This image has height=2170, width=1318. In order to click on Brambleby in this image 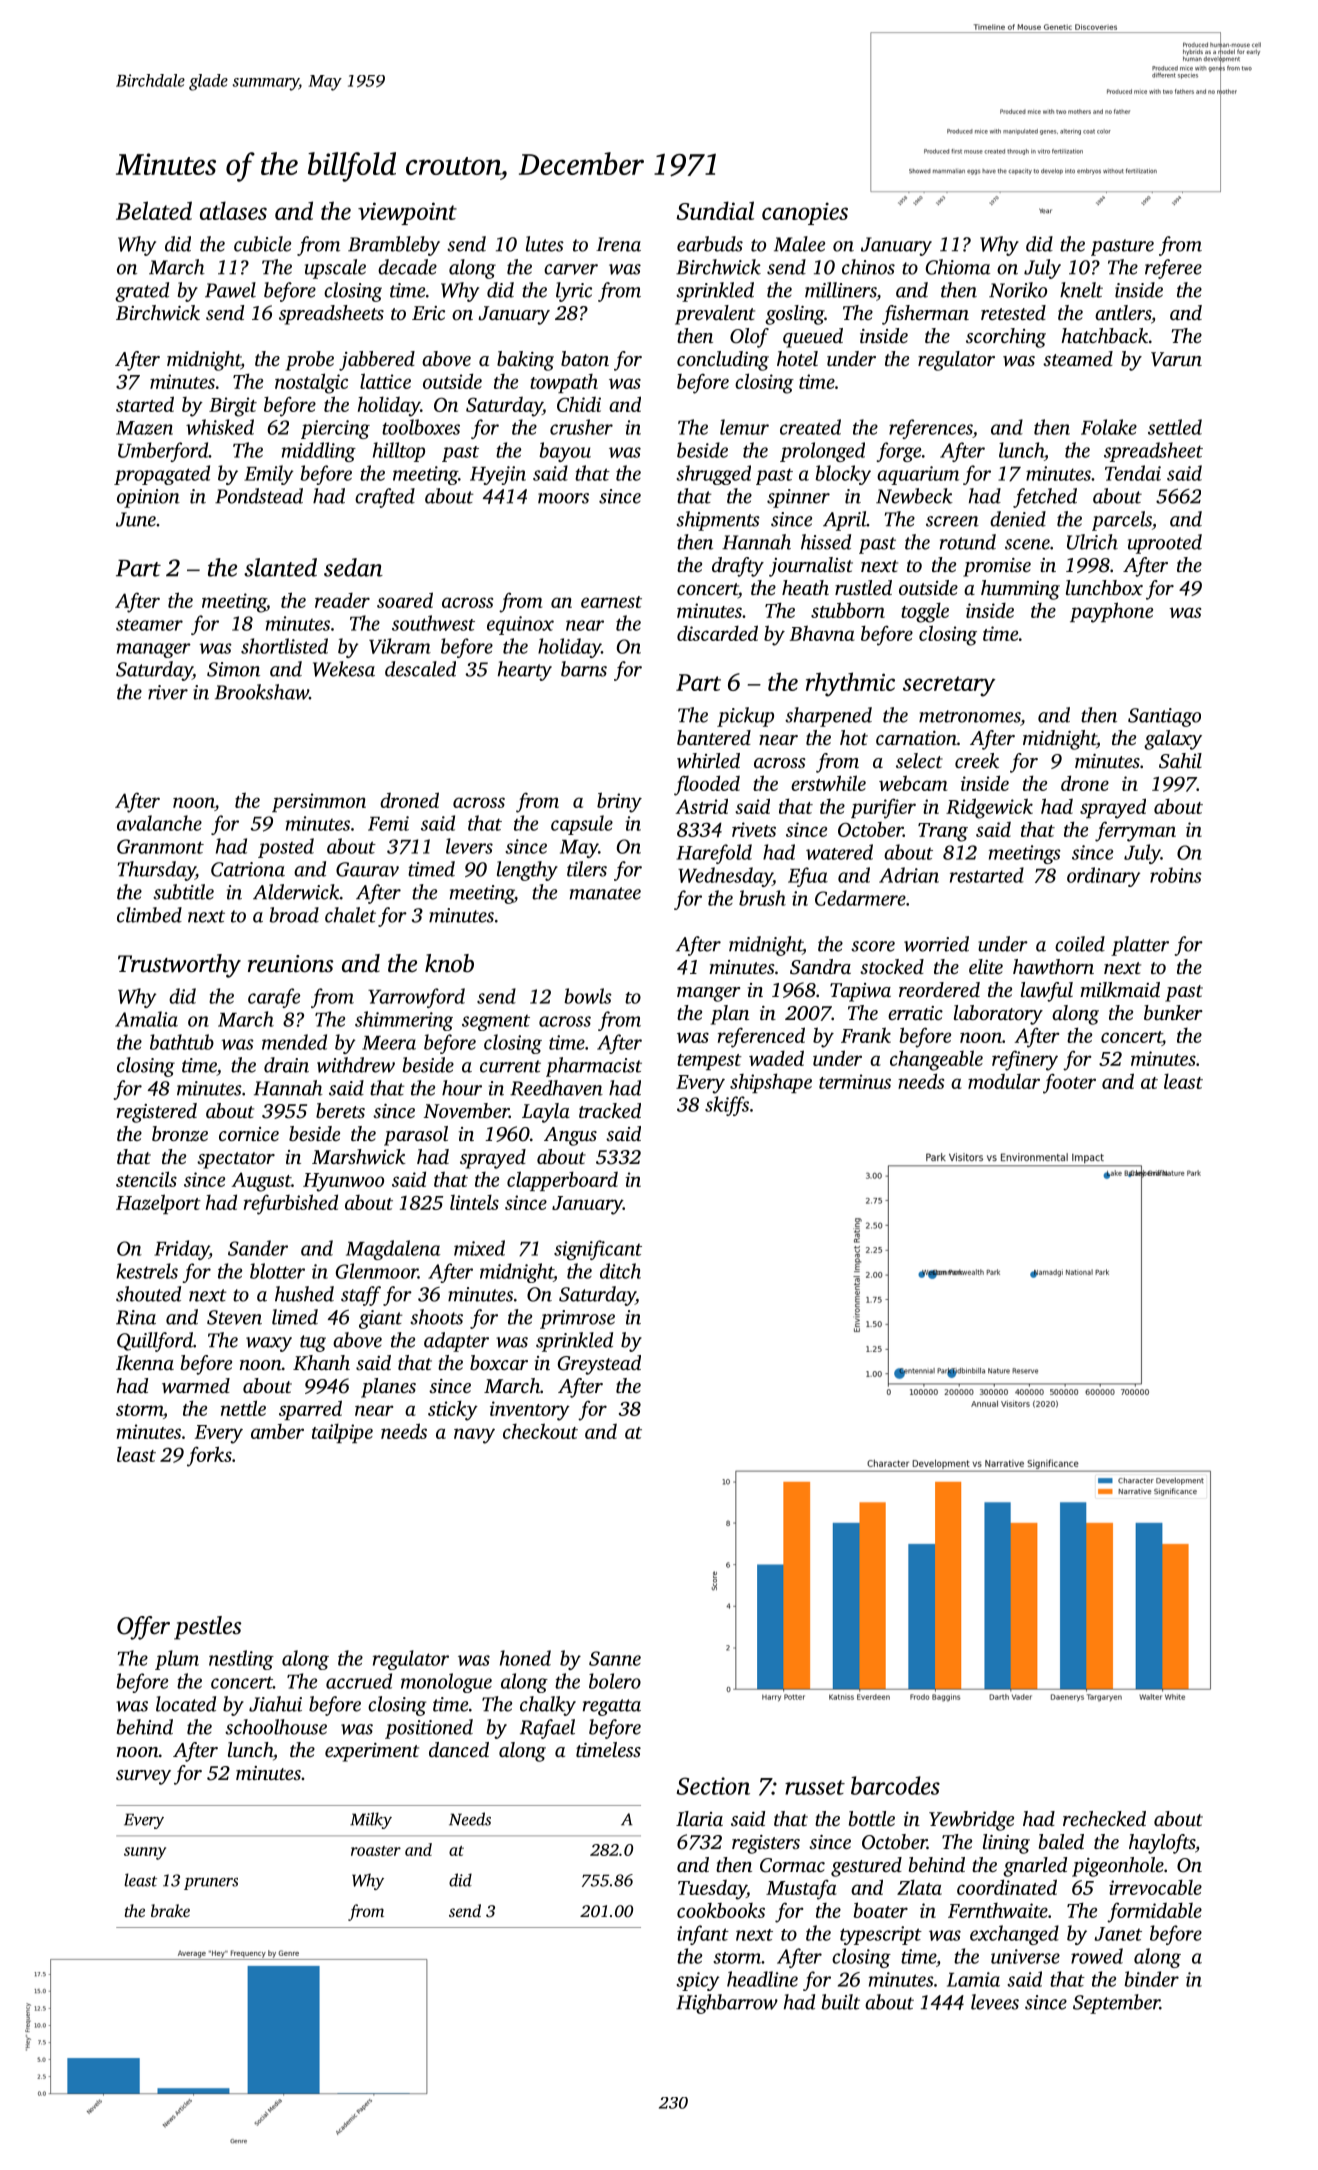, I will do `click(394, 246)`.
